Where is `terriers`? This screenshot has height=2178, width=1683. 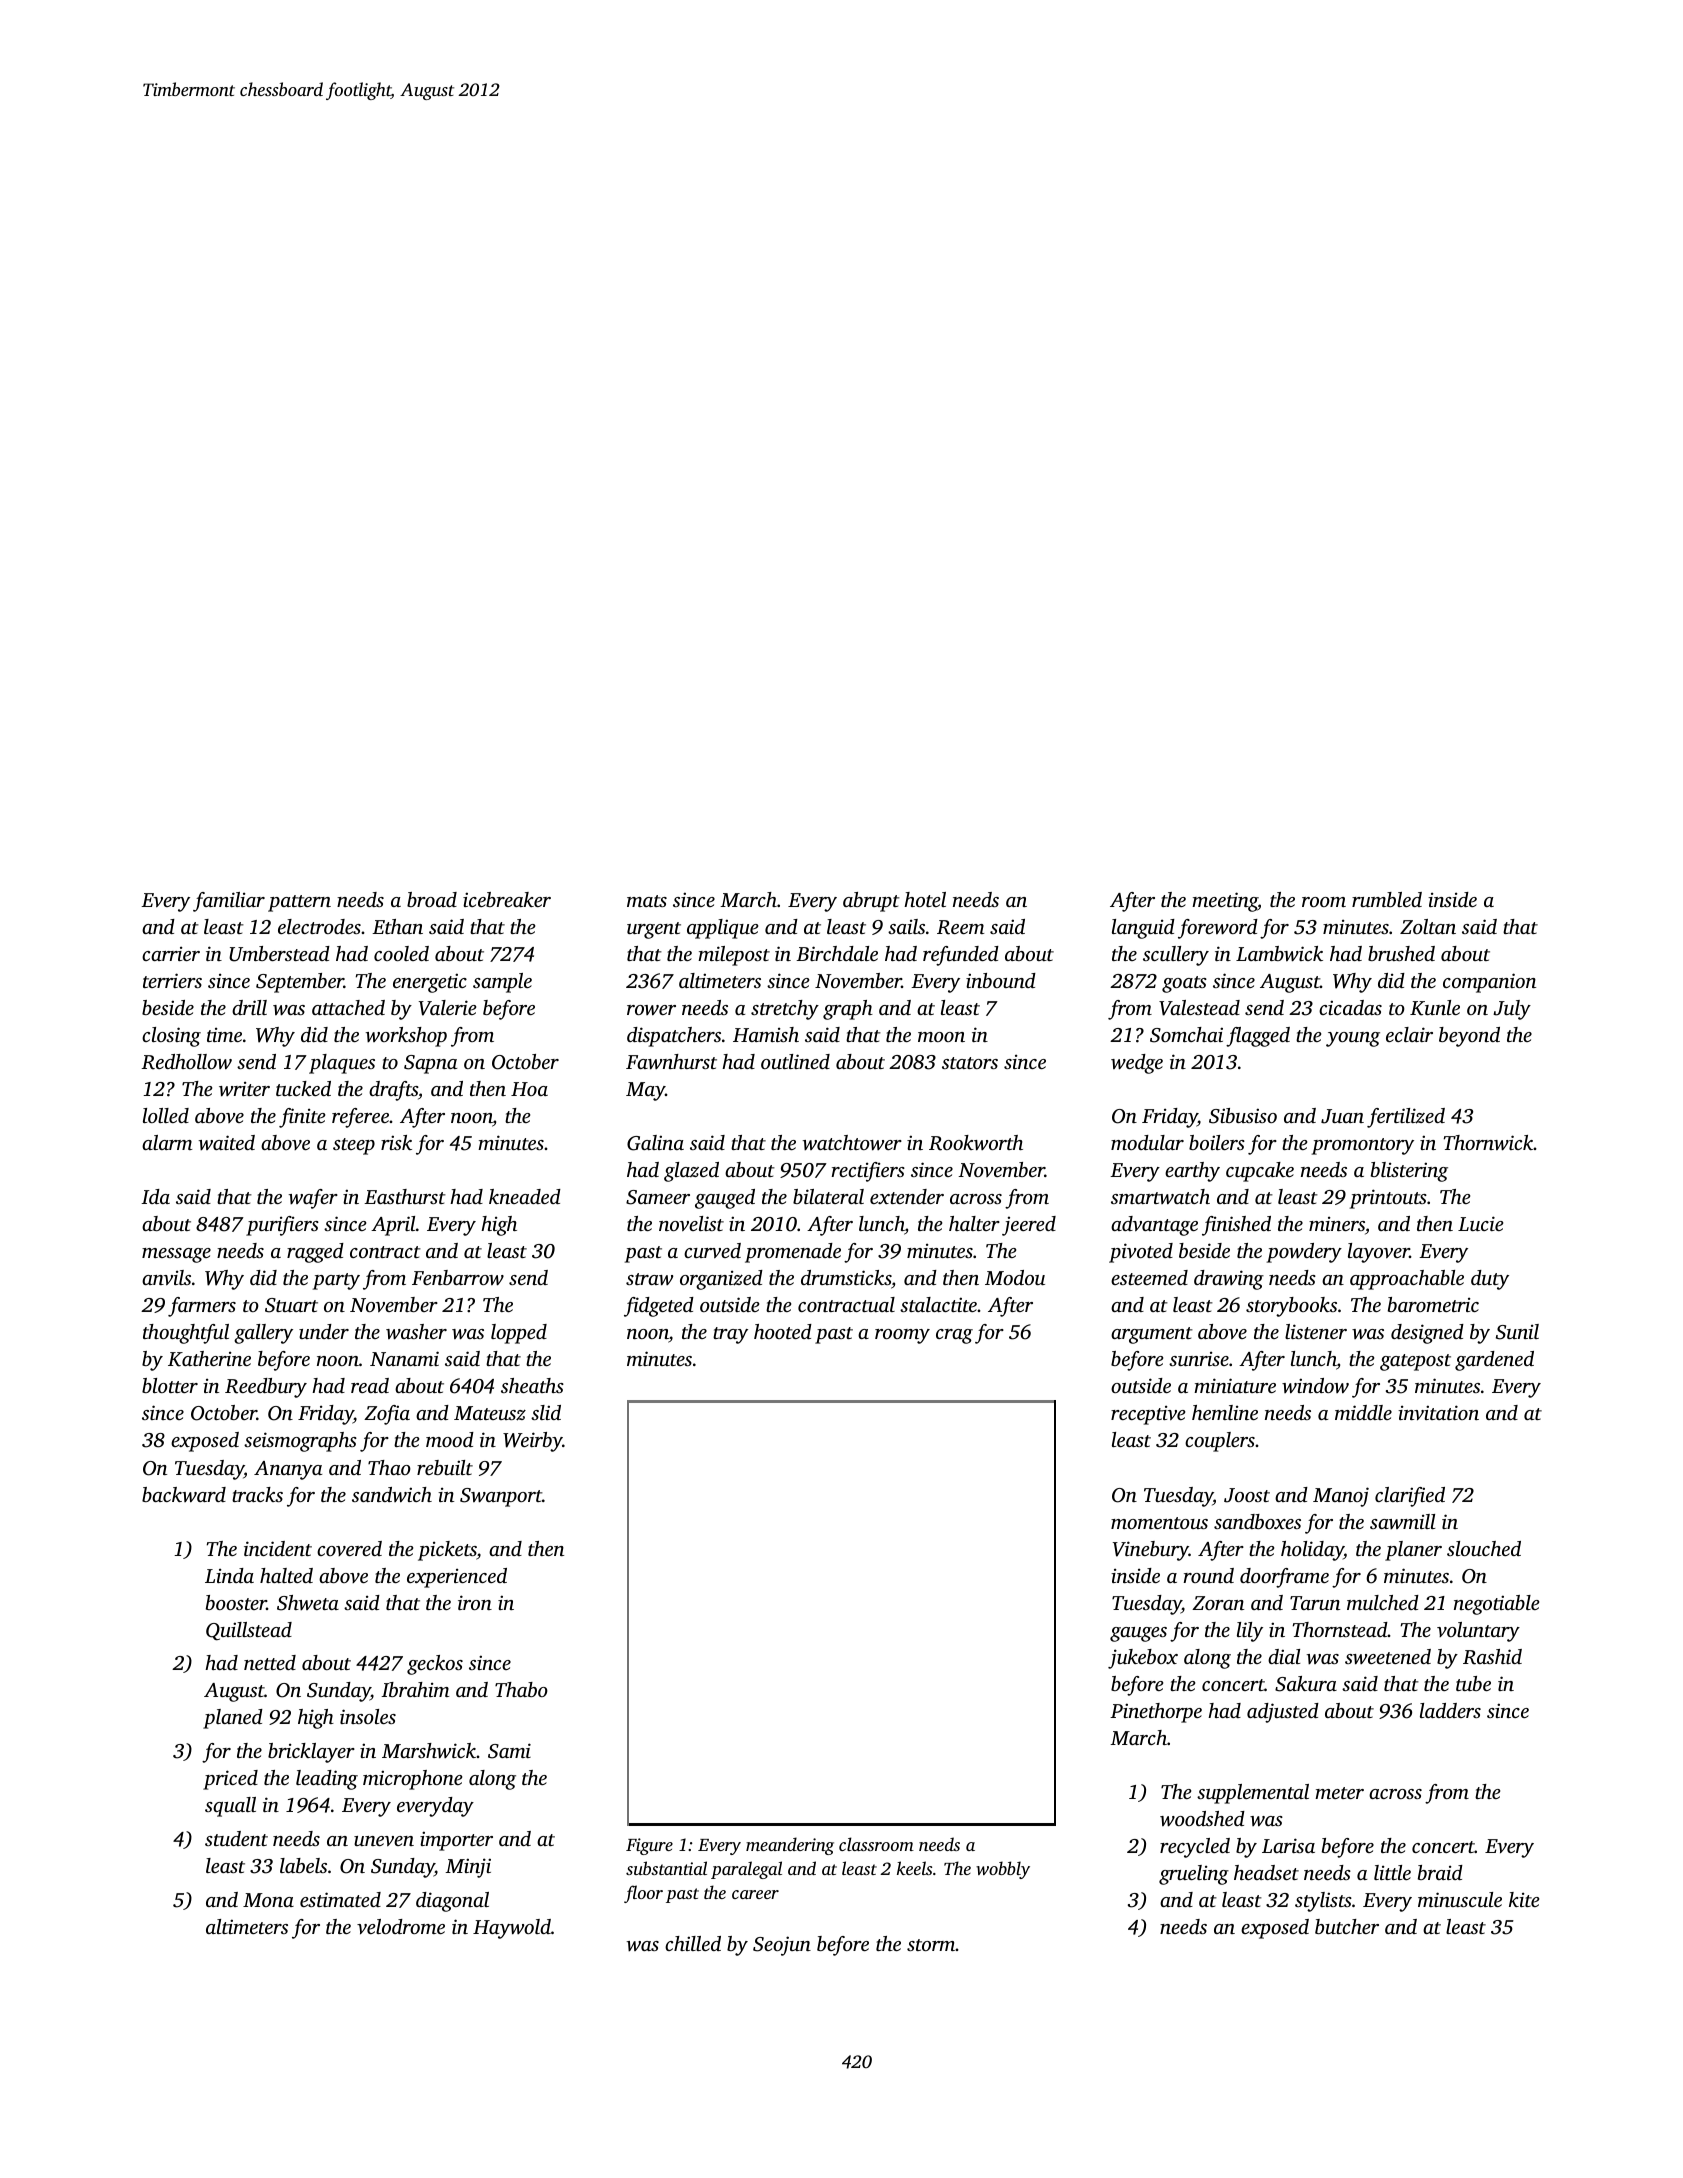
terriers is located at coordinates (172, 980).
